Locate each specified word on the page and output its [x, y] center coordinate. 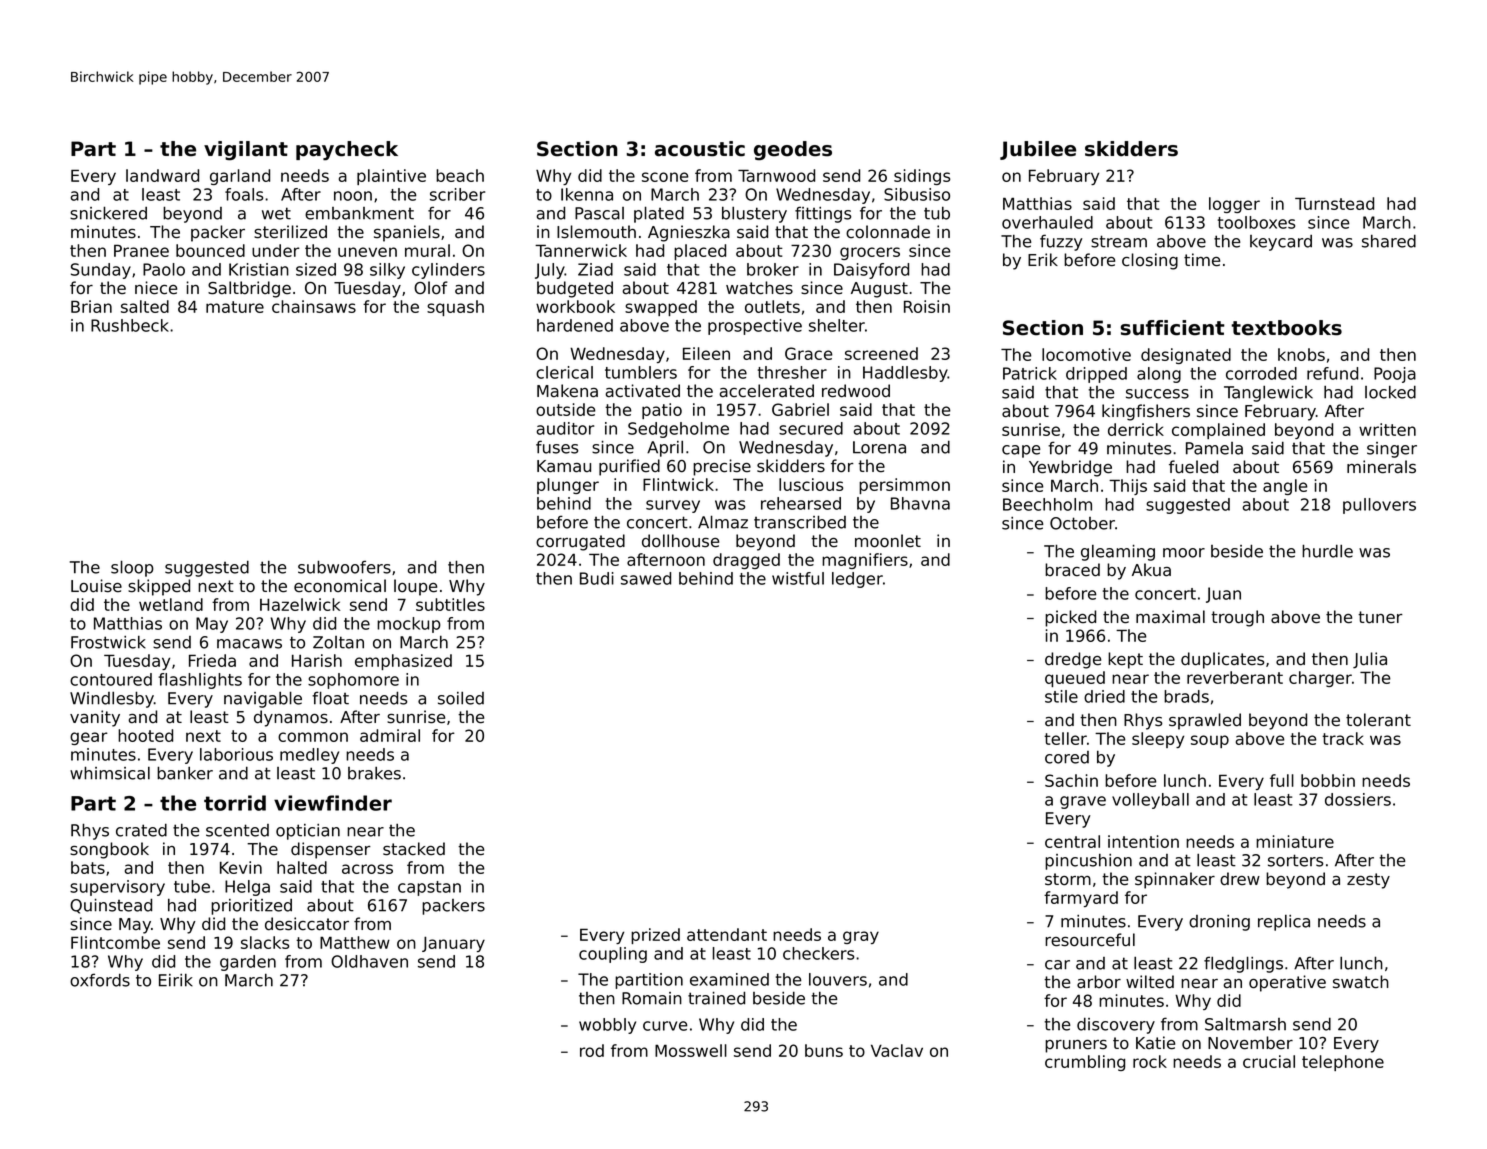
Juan [1223, 595]
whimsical [110, 773]
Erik [1043, 259]
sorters [1295, 860]
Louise [96, 586]
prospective [755, 327]
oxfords [100, 980]
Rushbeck [130, 325]
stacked [414, 849]
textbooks [1286, 328]
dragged [746, 561]
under [276, 250]
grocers [870, 253]
